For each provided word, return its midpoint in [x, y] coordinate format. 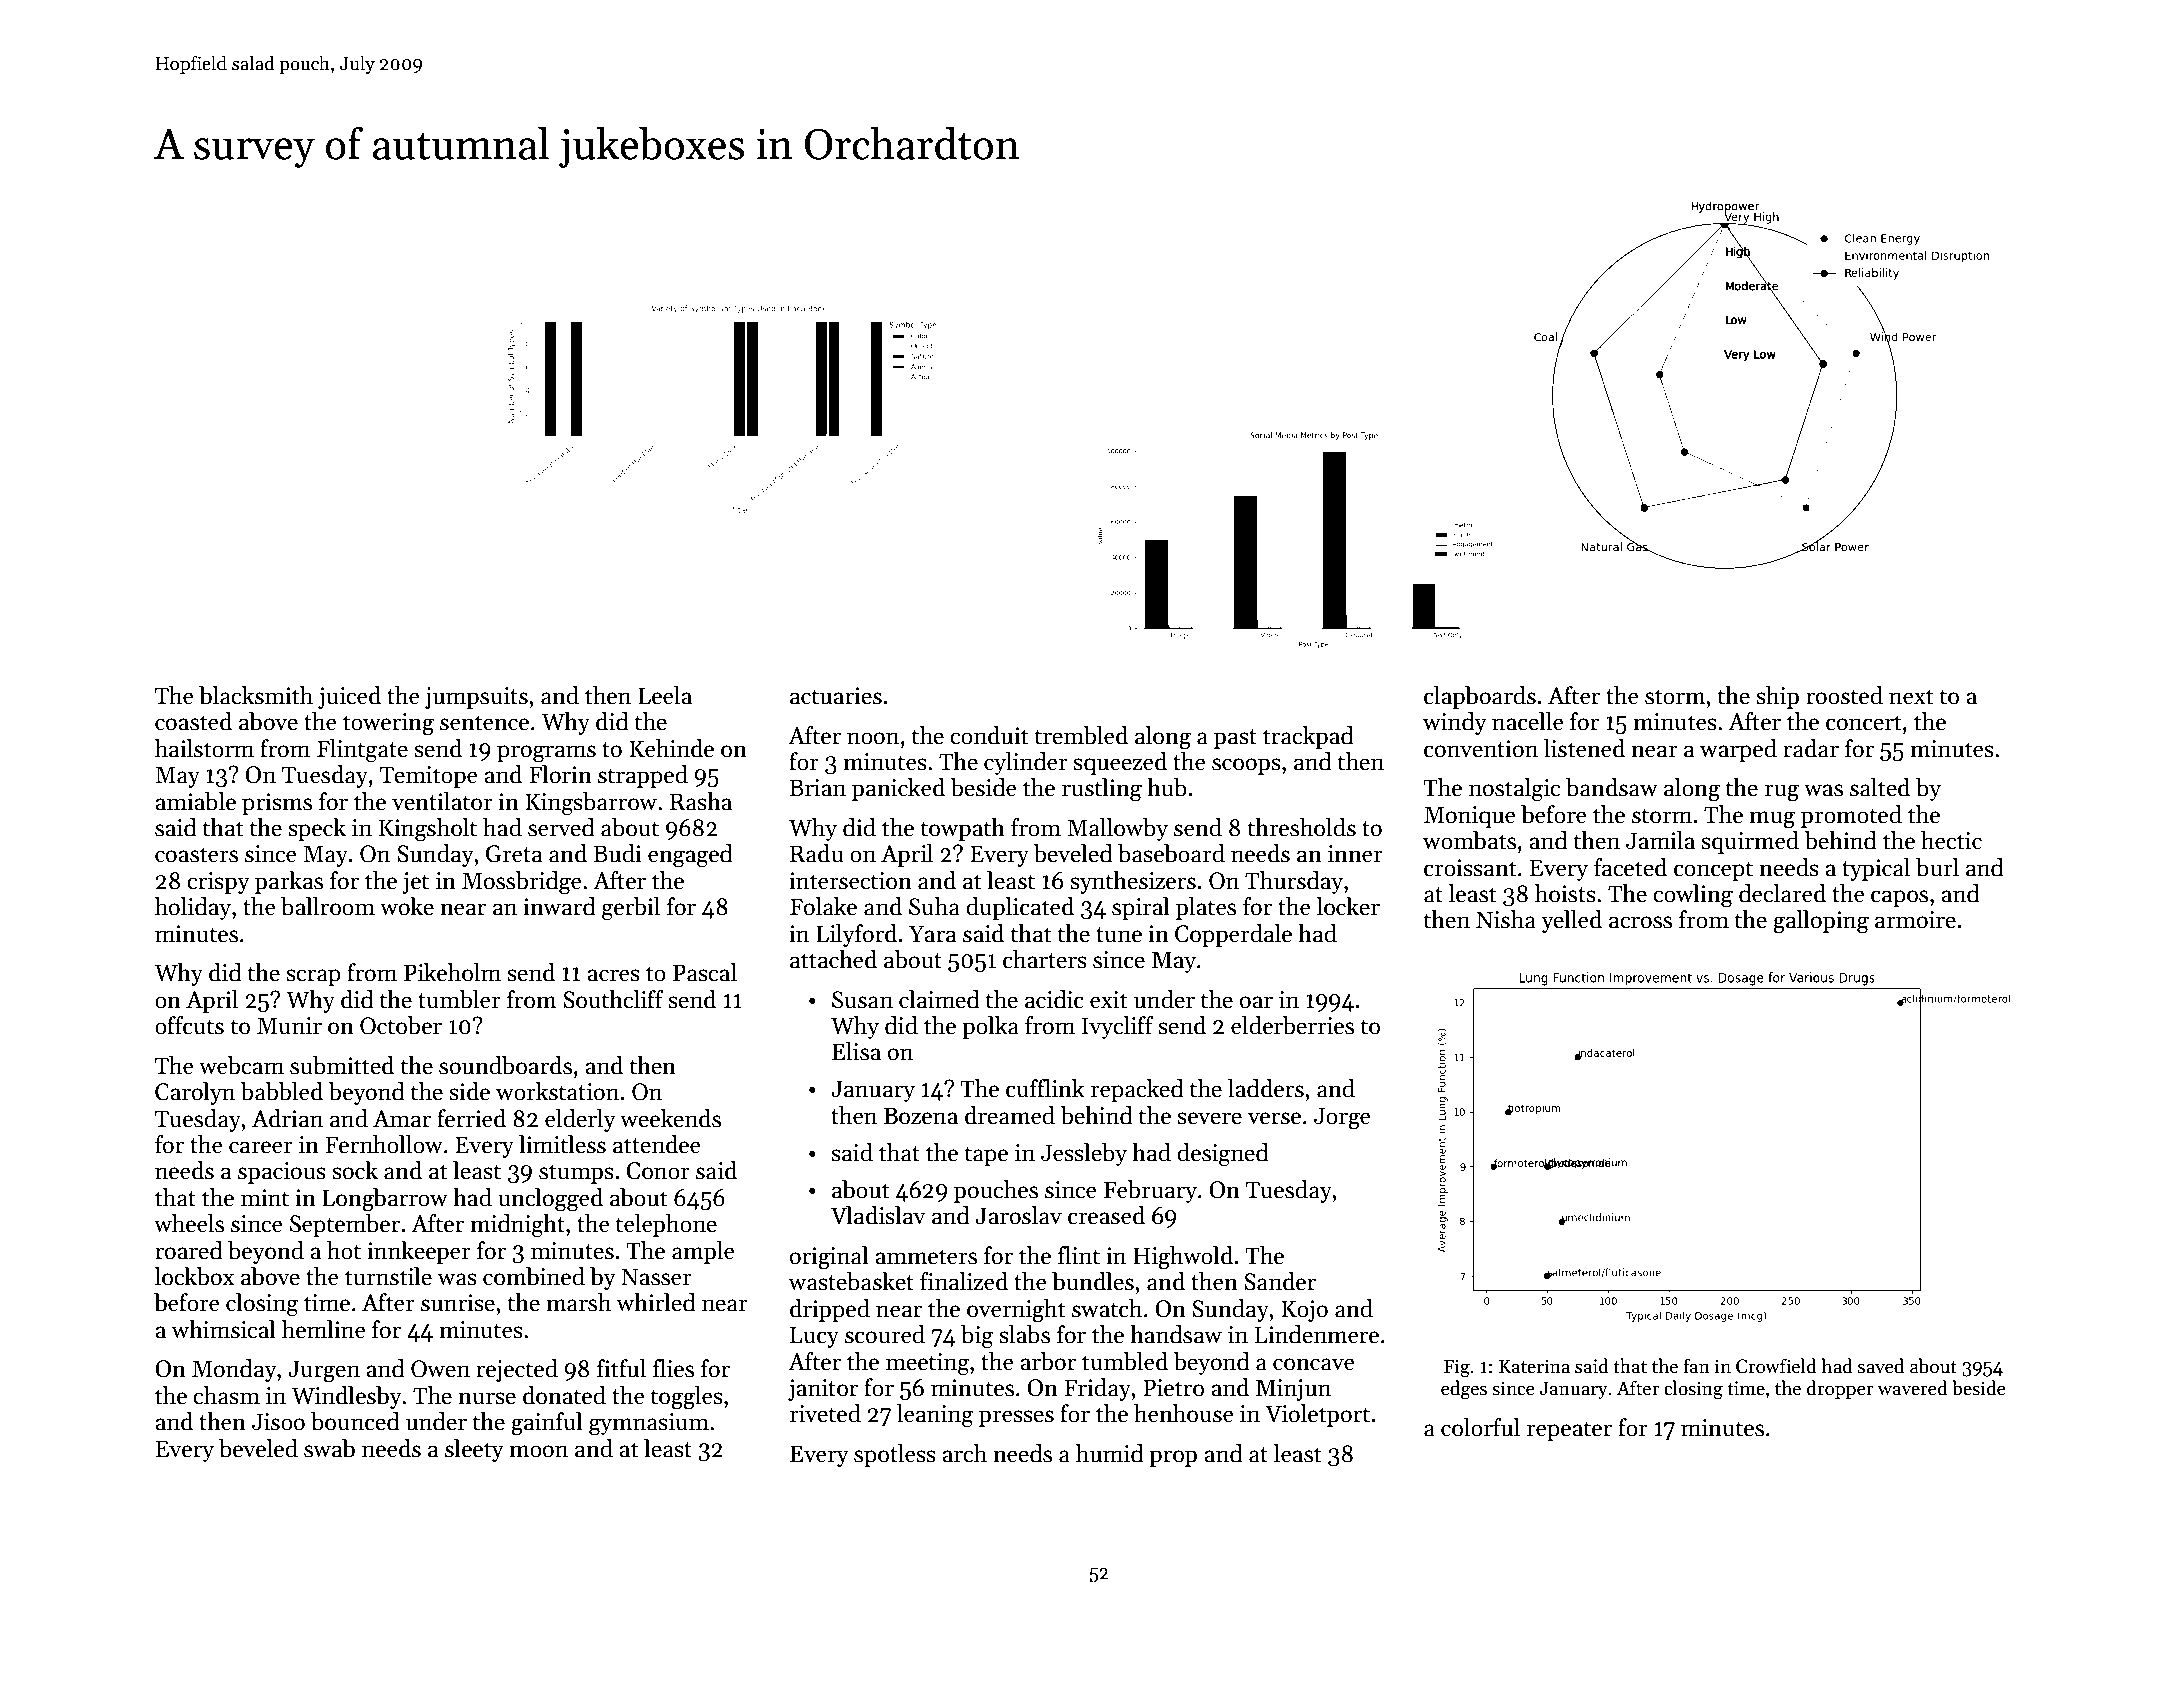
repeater [1569, 1431]
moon [538, 1451]
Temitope [428, 777]
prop [1173, 1458]
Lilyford [856, 935]
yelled [1571, 921]
